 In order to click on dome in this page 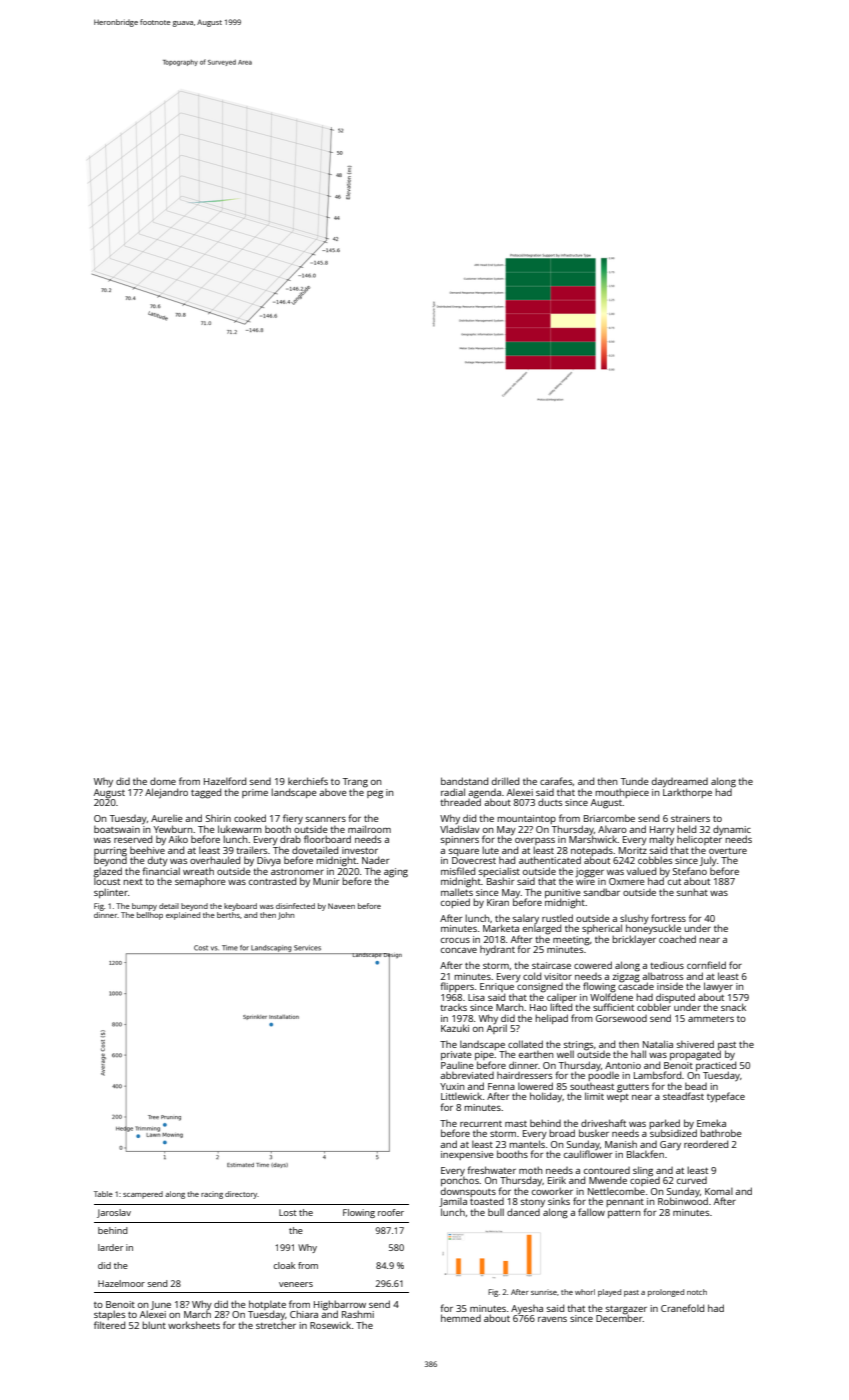, I will do `click(163, 781)`.
